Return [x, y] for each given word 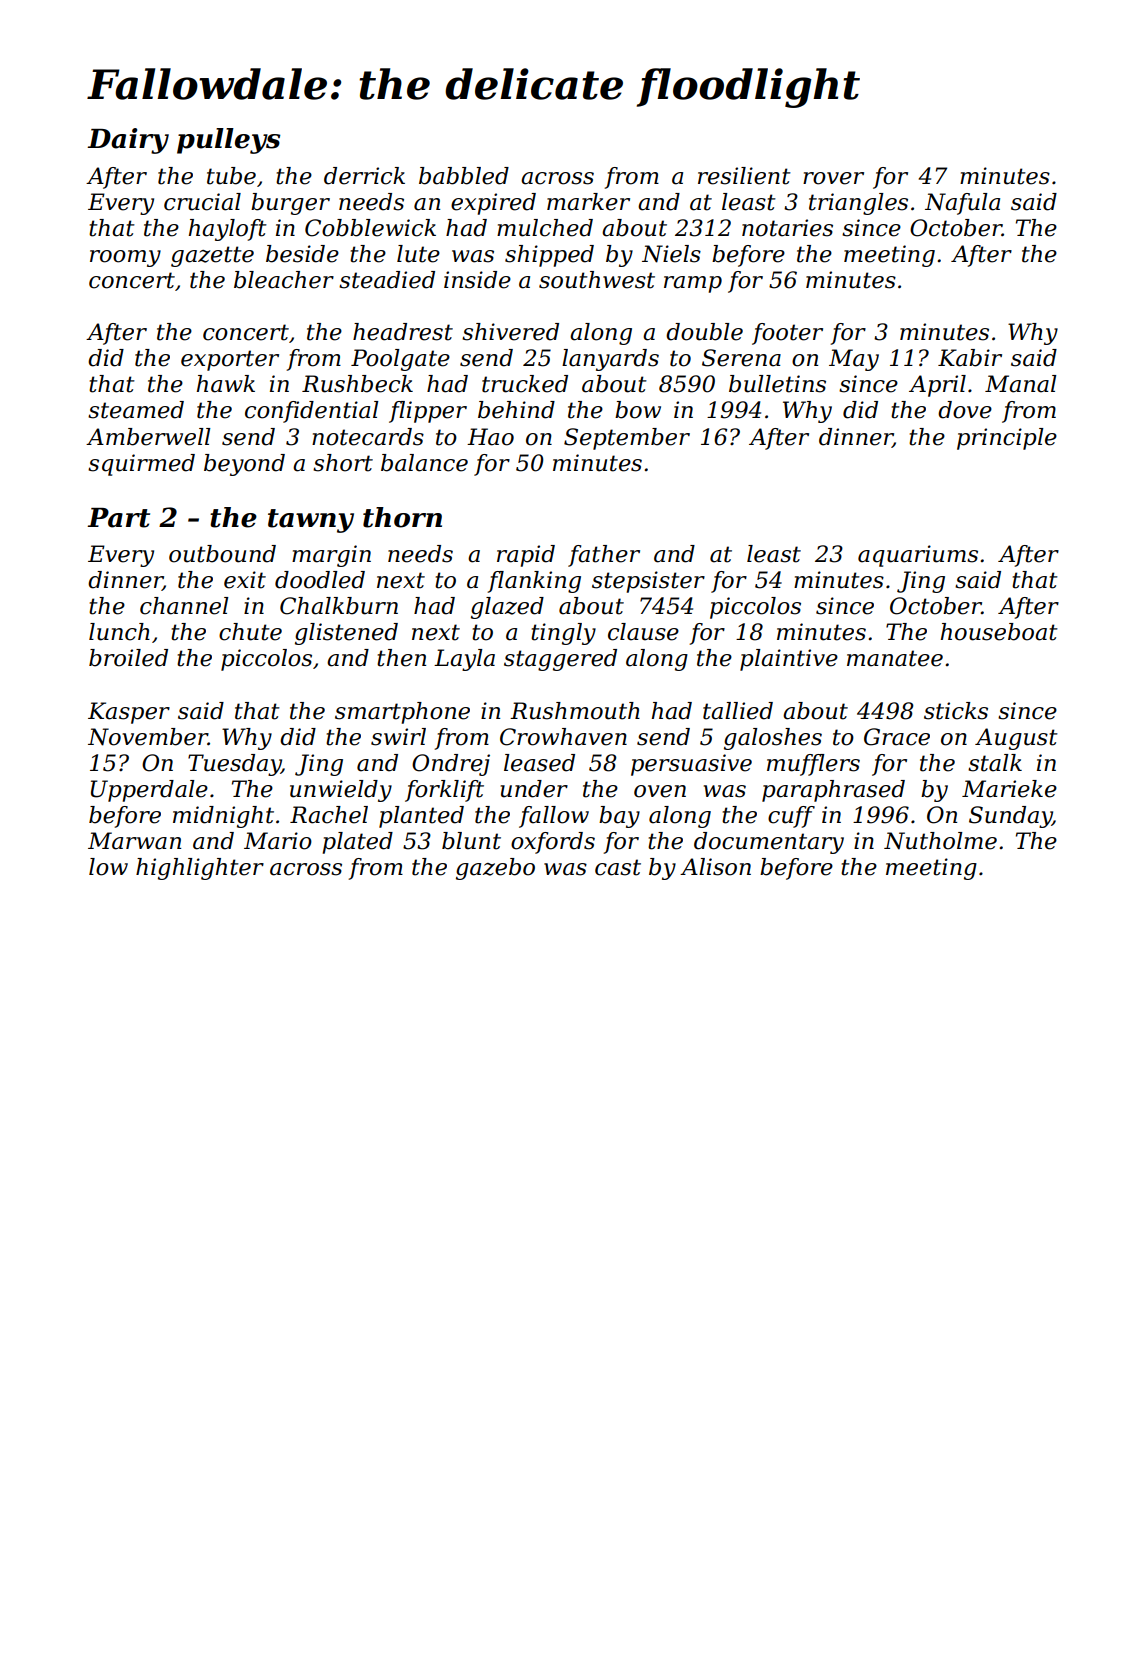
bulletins [777, 384]
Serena [741, 358]
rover [833, 178]
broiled [128, 658]
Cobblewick [370, 228]
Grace [897, 737]
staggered [560, 660]
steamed [136, 410]
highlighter [200, 869]
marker [588, 202]
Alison [715, 867]
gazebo [495, 869]
